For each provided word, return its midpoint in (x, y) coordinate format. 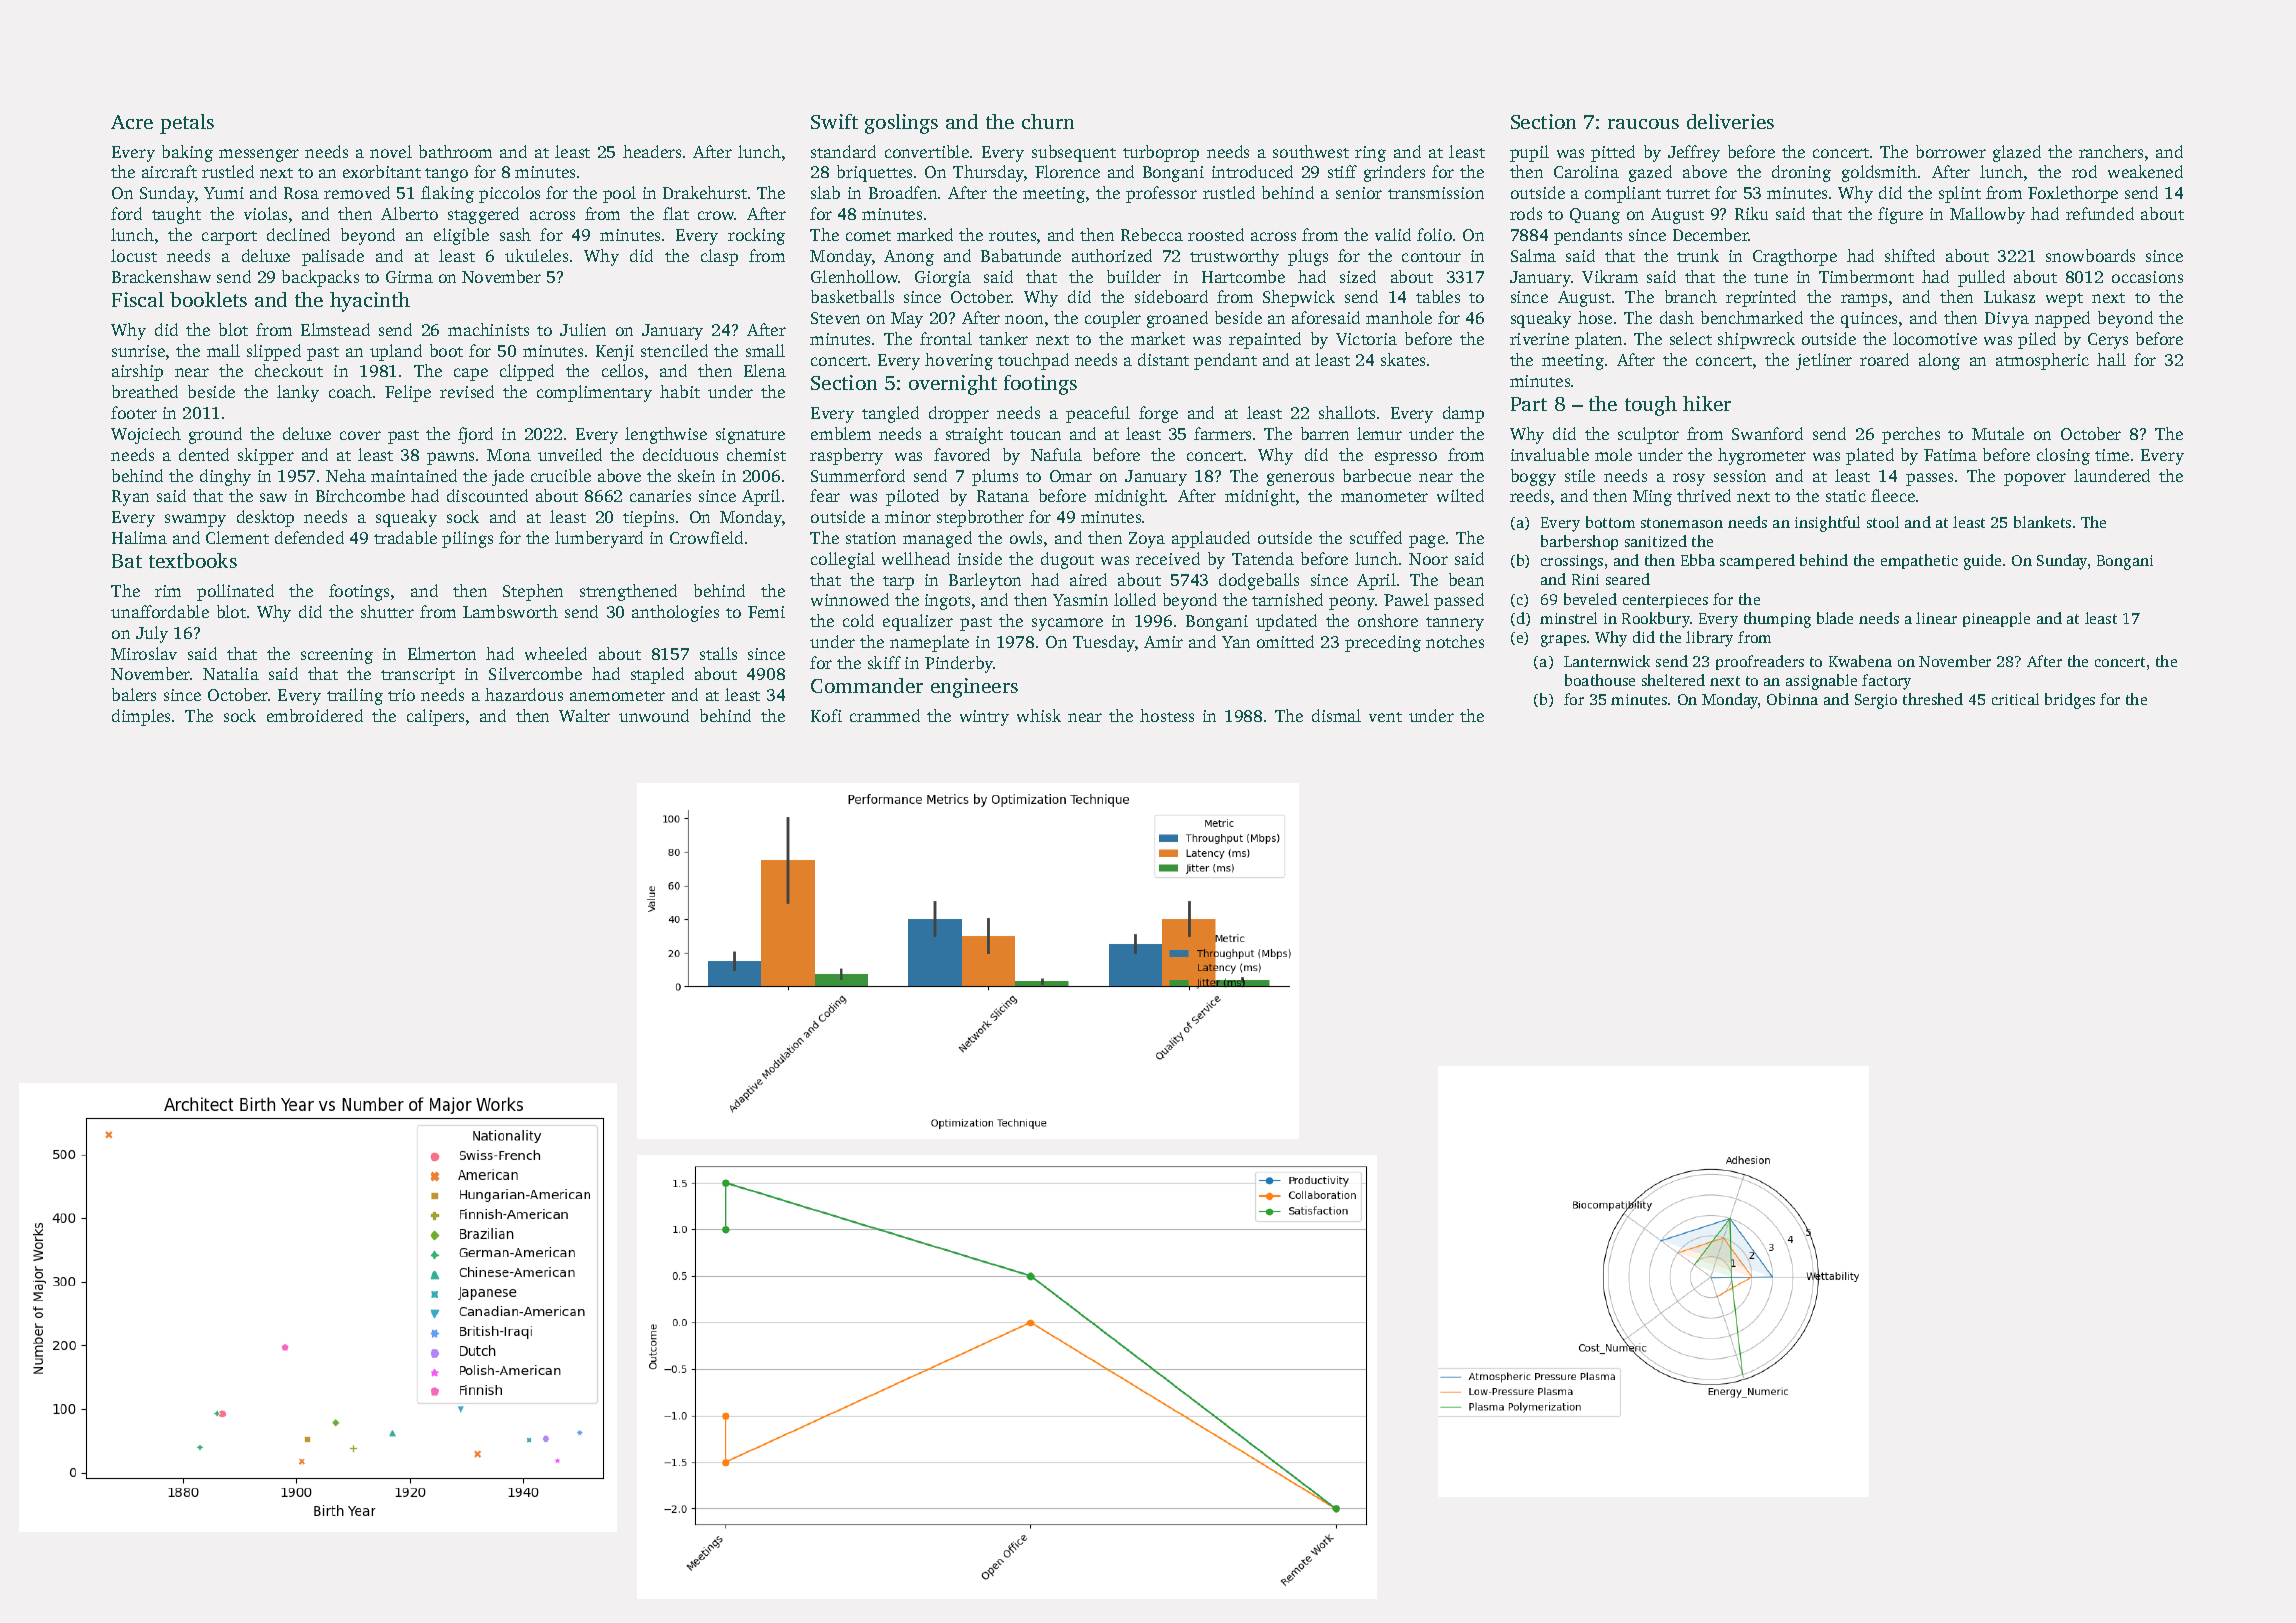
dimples (141, 717)
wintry (984, 718)
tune (1771, 278)
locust (134, 255)
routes (1012, 236)
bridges (2070, 701)
